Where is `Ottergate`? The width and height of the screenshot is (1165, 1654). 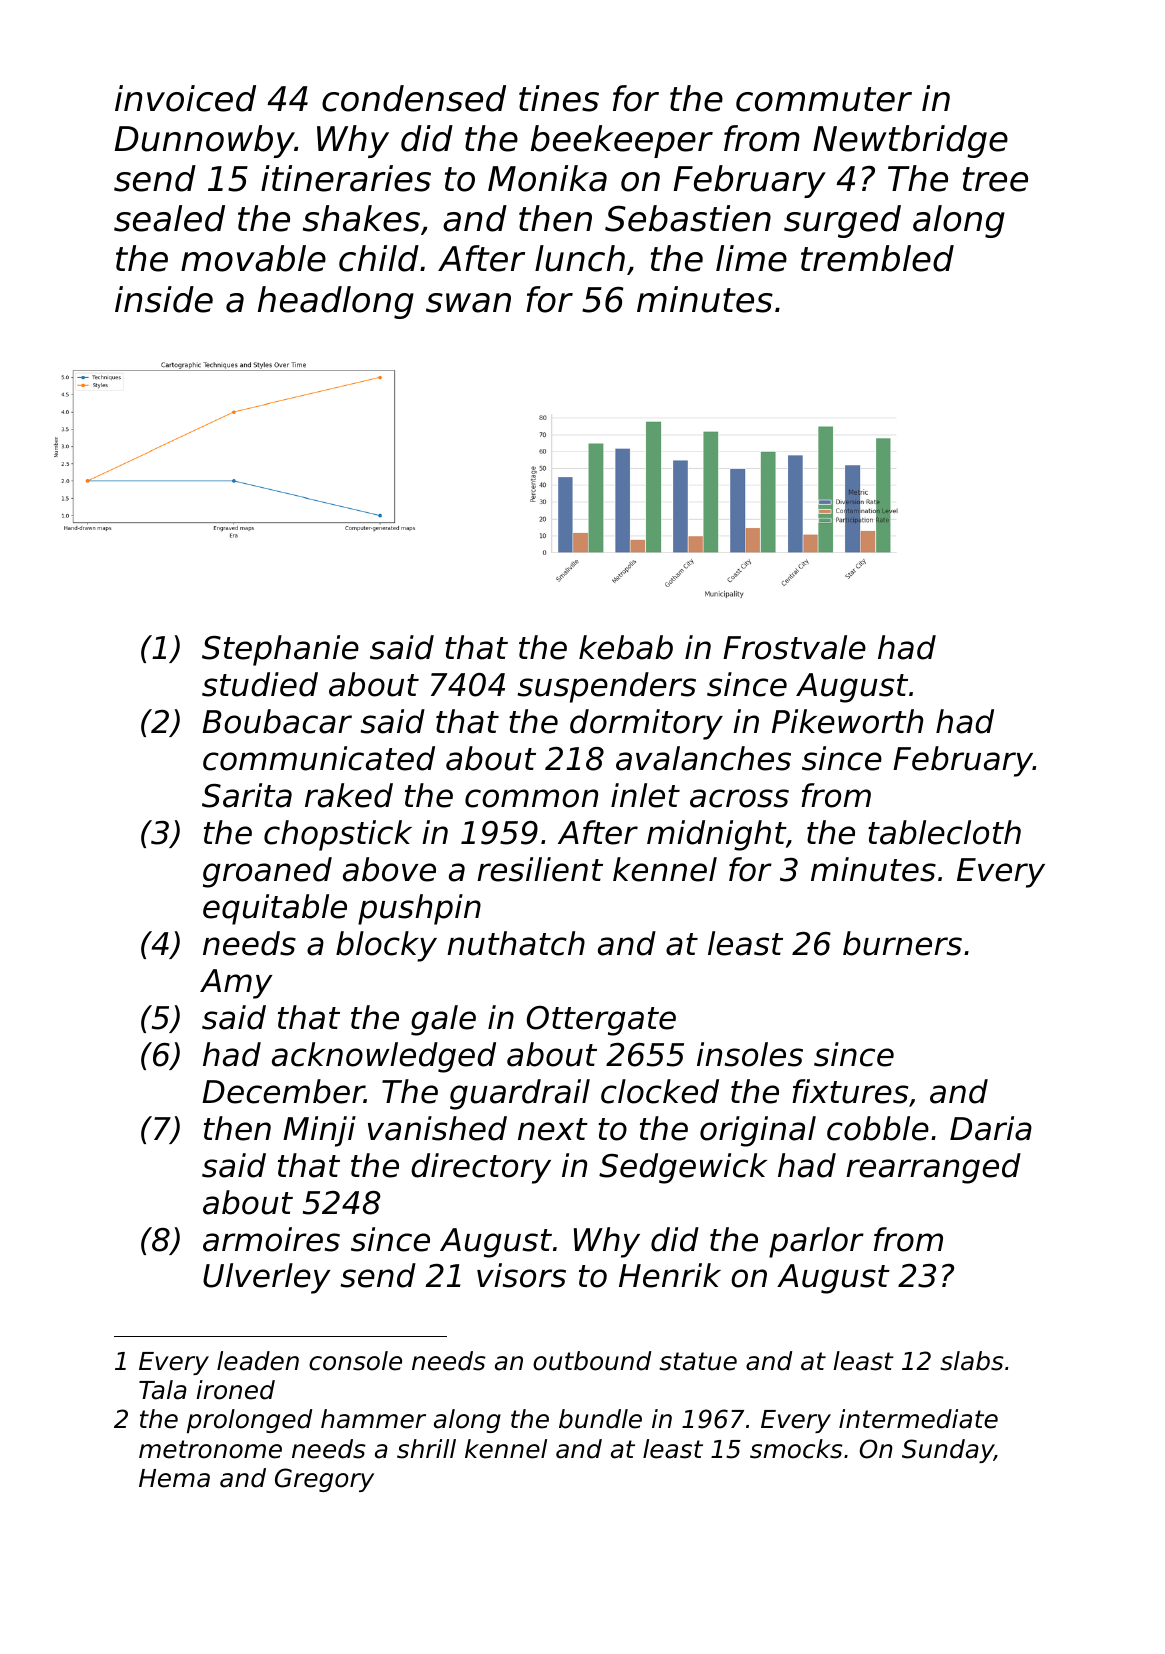 Ottergate is located at coordinates (601, 1021).
